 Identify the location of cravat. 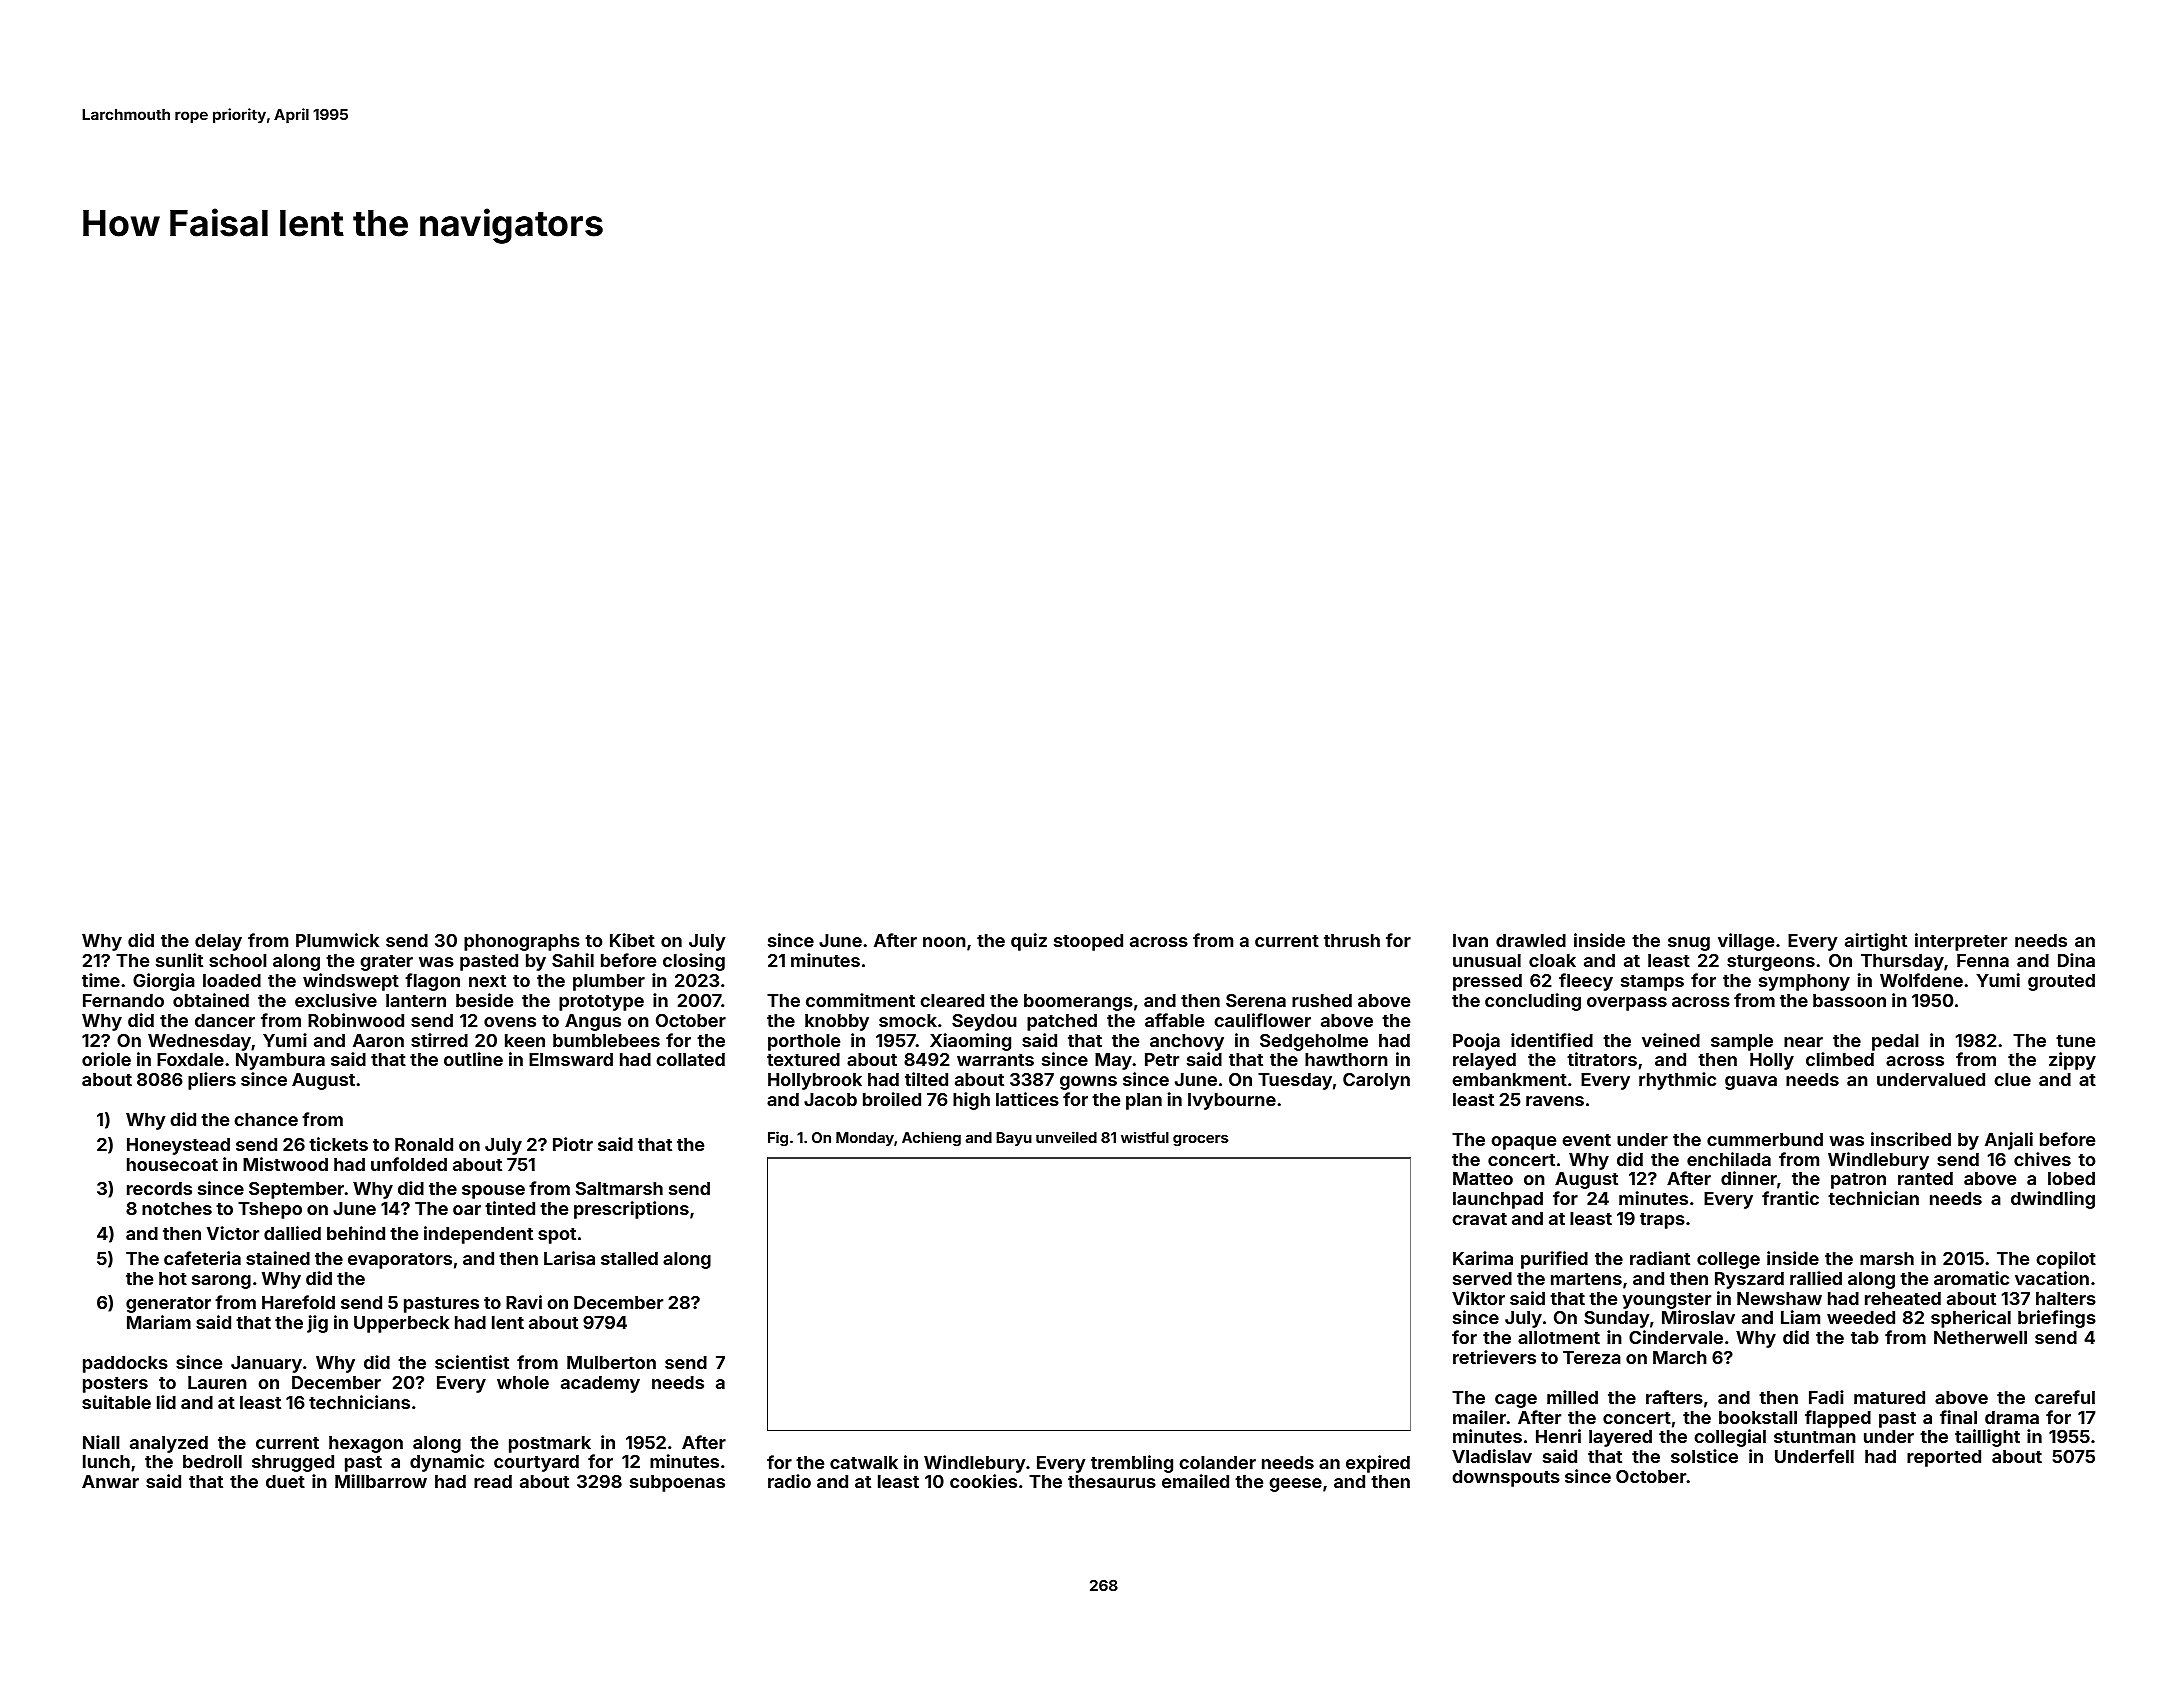
(1479, 1219).
